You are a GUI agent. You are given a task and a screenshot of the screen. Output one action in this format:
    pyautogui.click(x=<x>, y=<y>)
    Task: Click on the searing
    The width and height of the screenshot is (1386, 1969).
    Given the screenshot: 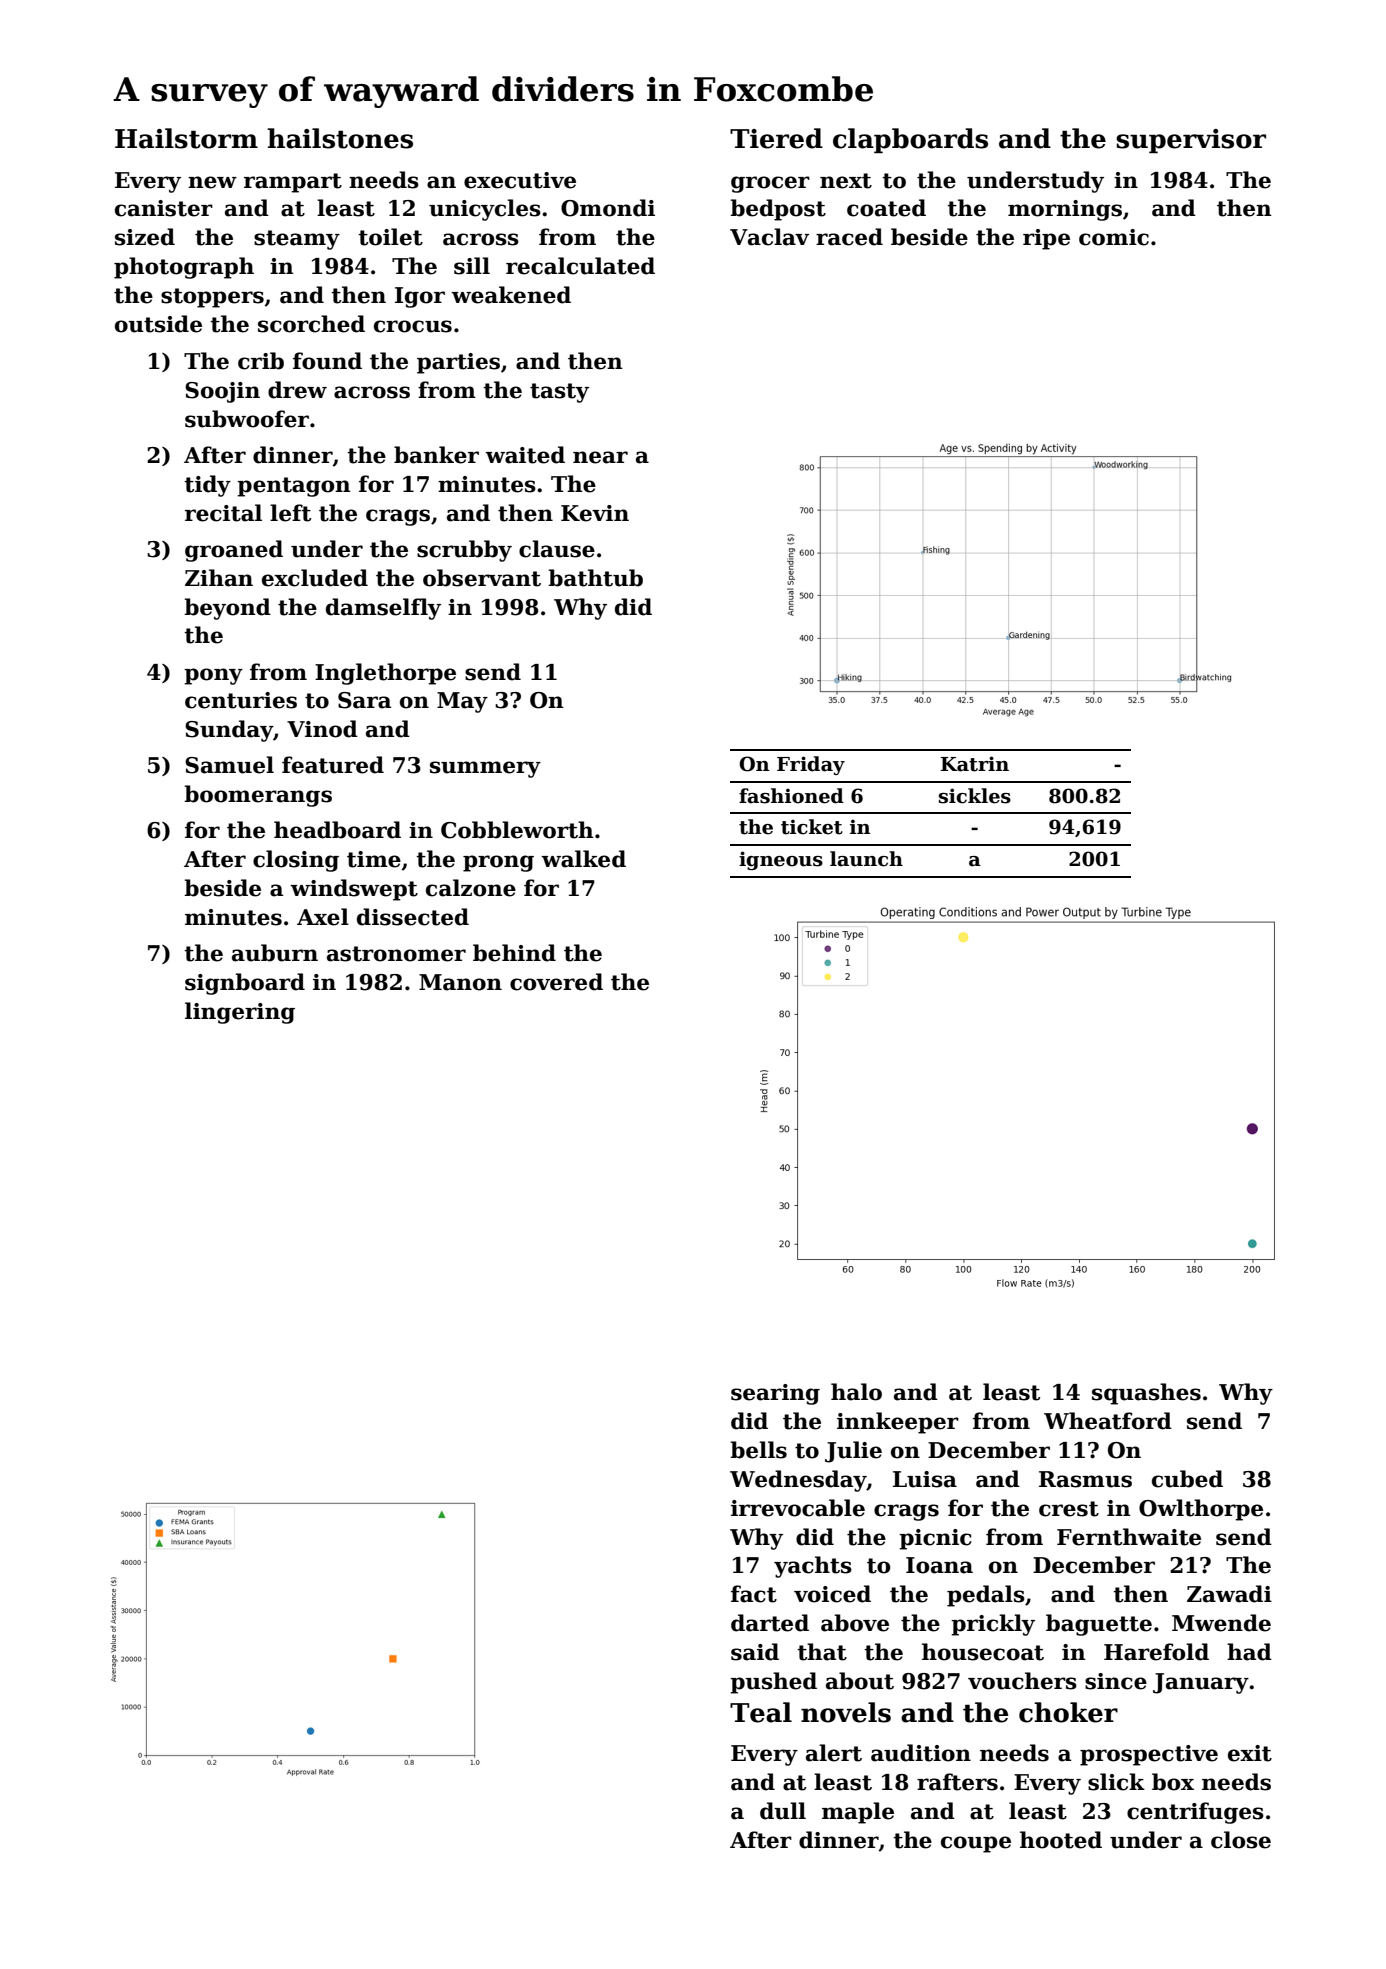 What is the action you would take?
    pyautogui.click(x=775, y=1394)
